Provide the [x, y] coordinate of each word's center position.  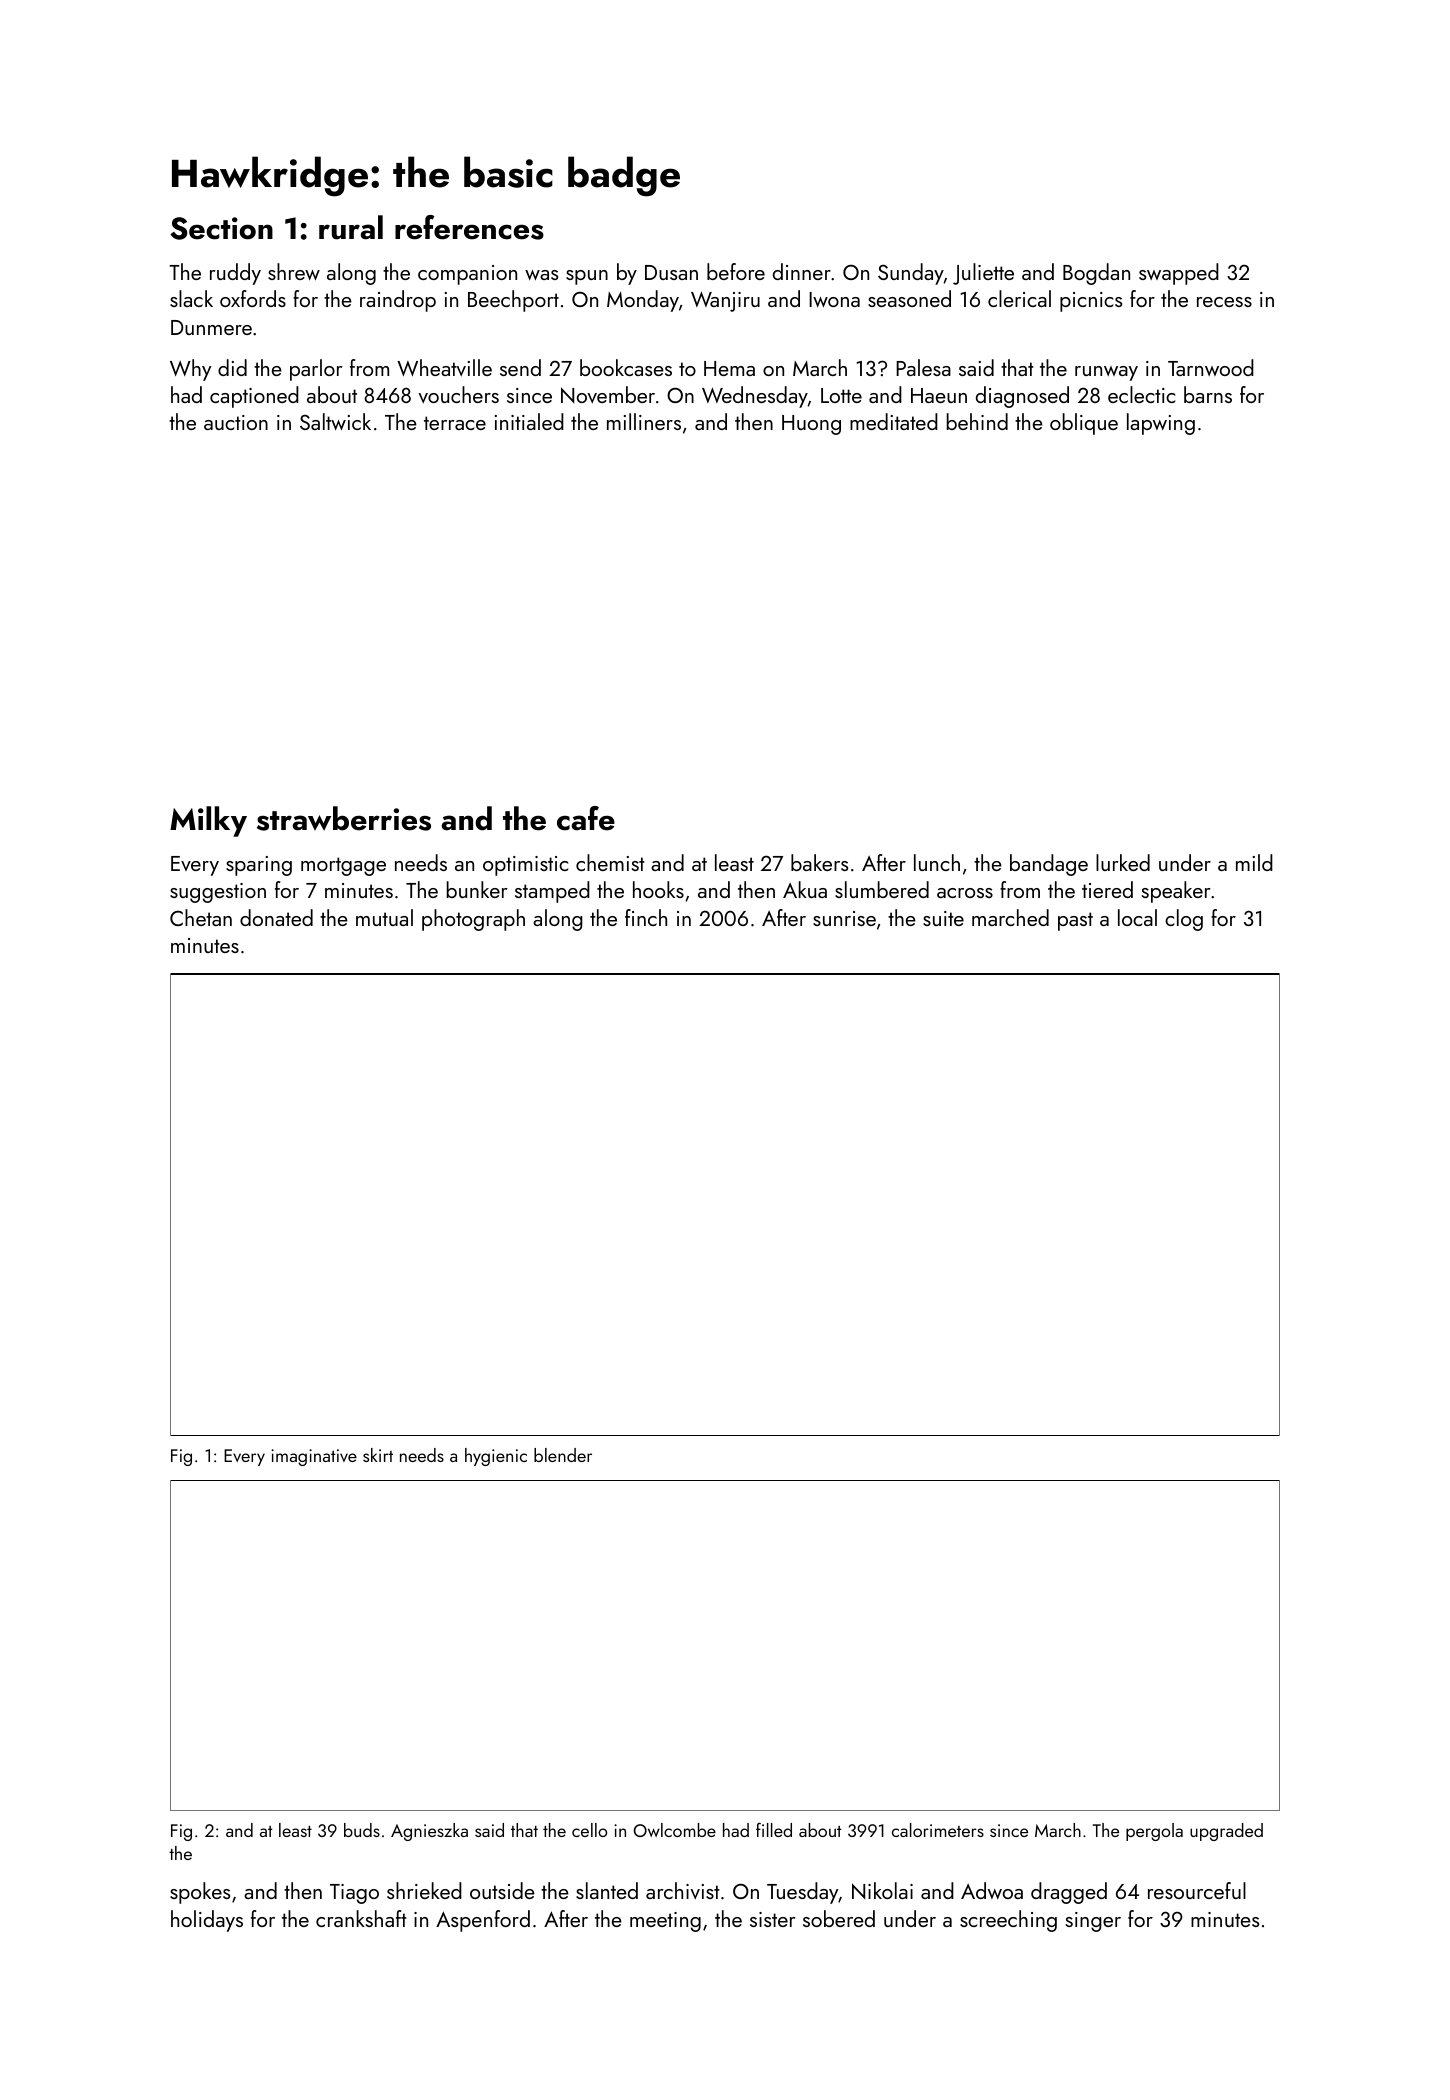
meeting [665, 1922]
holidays [207, 1921]
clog [1184, 920]
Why [191, 370]
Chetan [201, 917]
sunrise [844, 918]
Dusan [671, 272]
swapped [1179, 274]
